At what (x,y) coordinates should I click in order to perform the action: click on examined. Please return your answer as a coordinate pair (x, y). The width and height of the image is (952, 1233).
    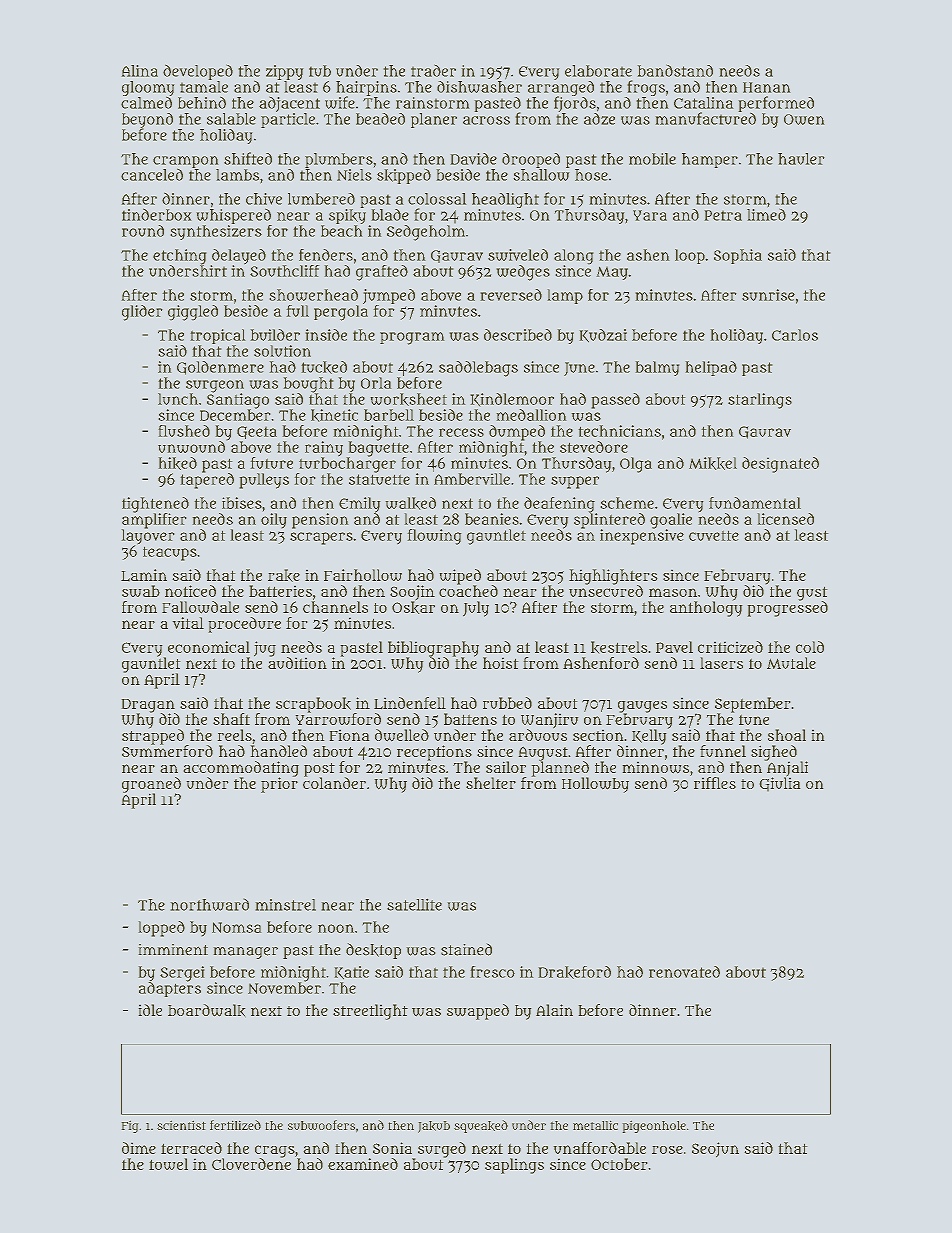
    Looking at the image, I should click on (363, 1164).
